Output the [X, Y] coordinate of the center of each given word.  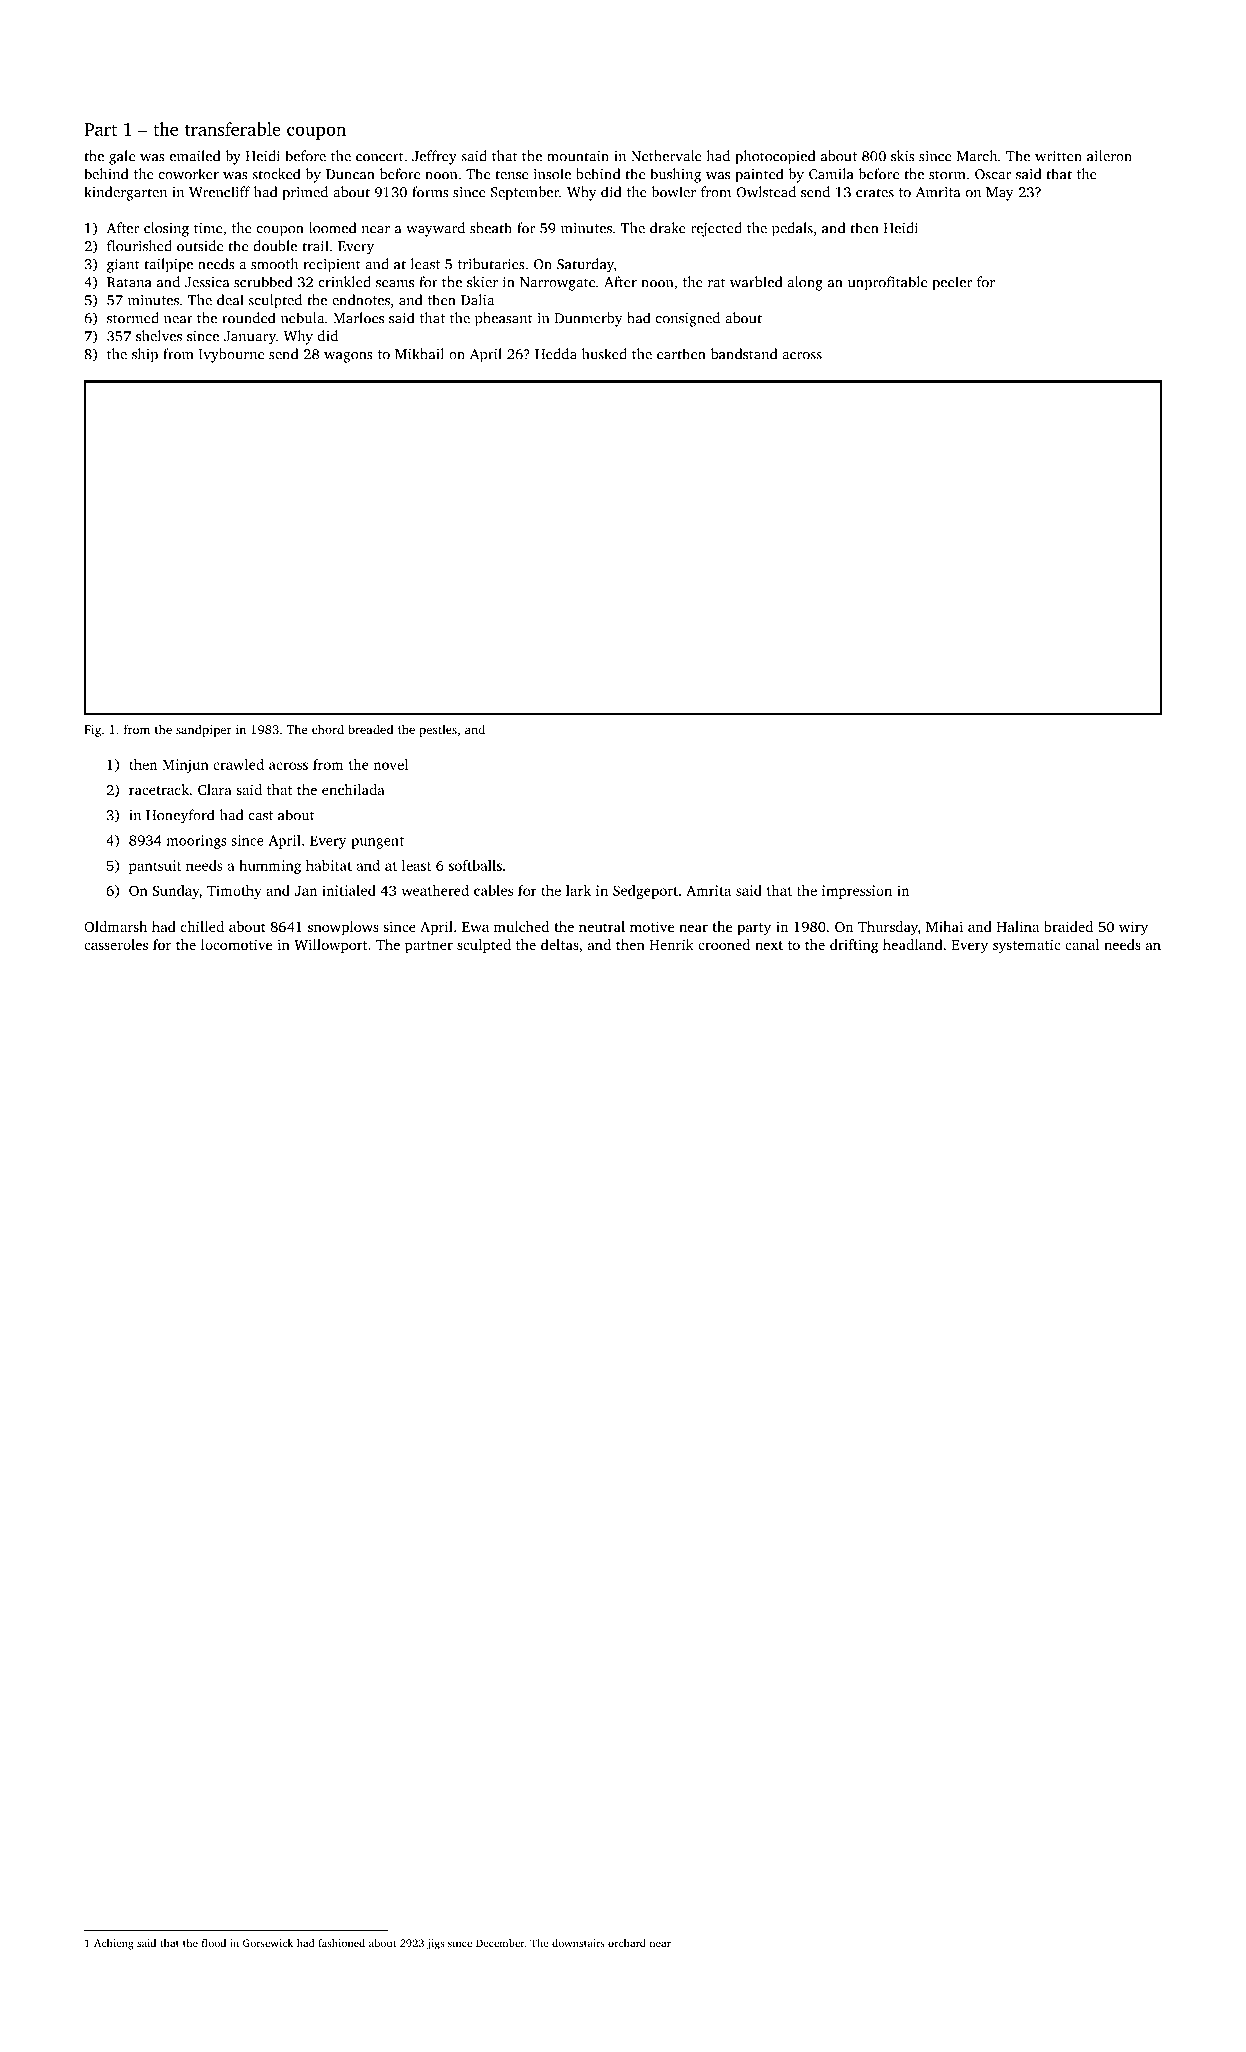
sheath [491, 228]
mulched [521, 926]
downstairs [578, 1943]
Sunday [176, 892]
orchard [627, 1943]
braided [1068, 926]
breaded [370, 729]
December [500, 1943]
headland [913, 944]
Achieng [114, 1944]
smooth [274, 264]
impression [857, 892]
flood [214, 1943]
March [977, 156]
